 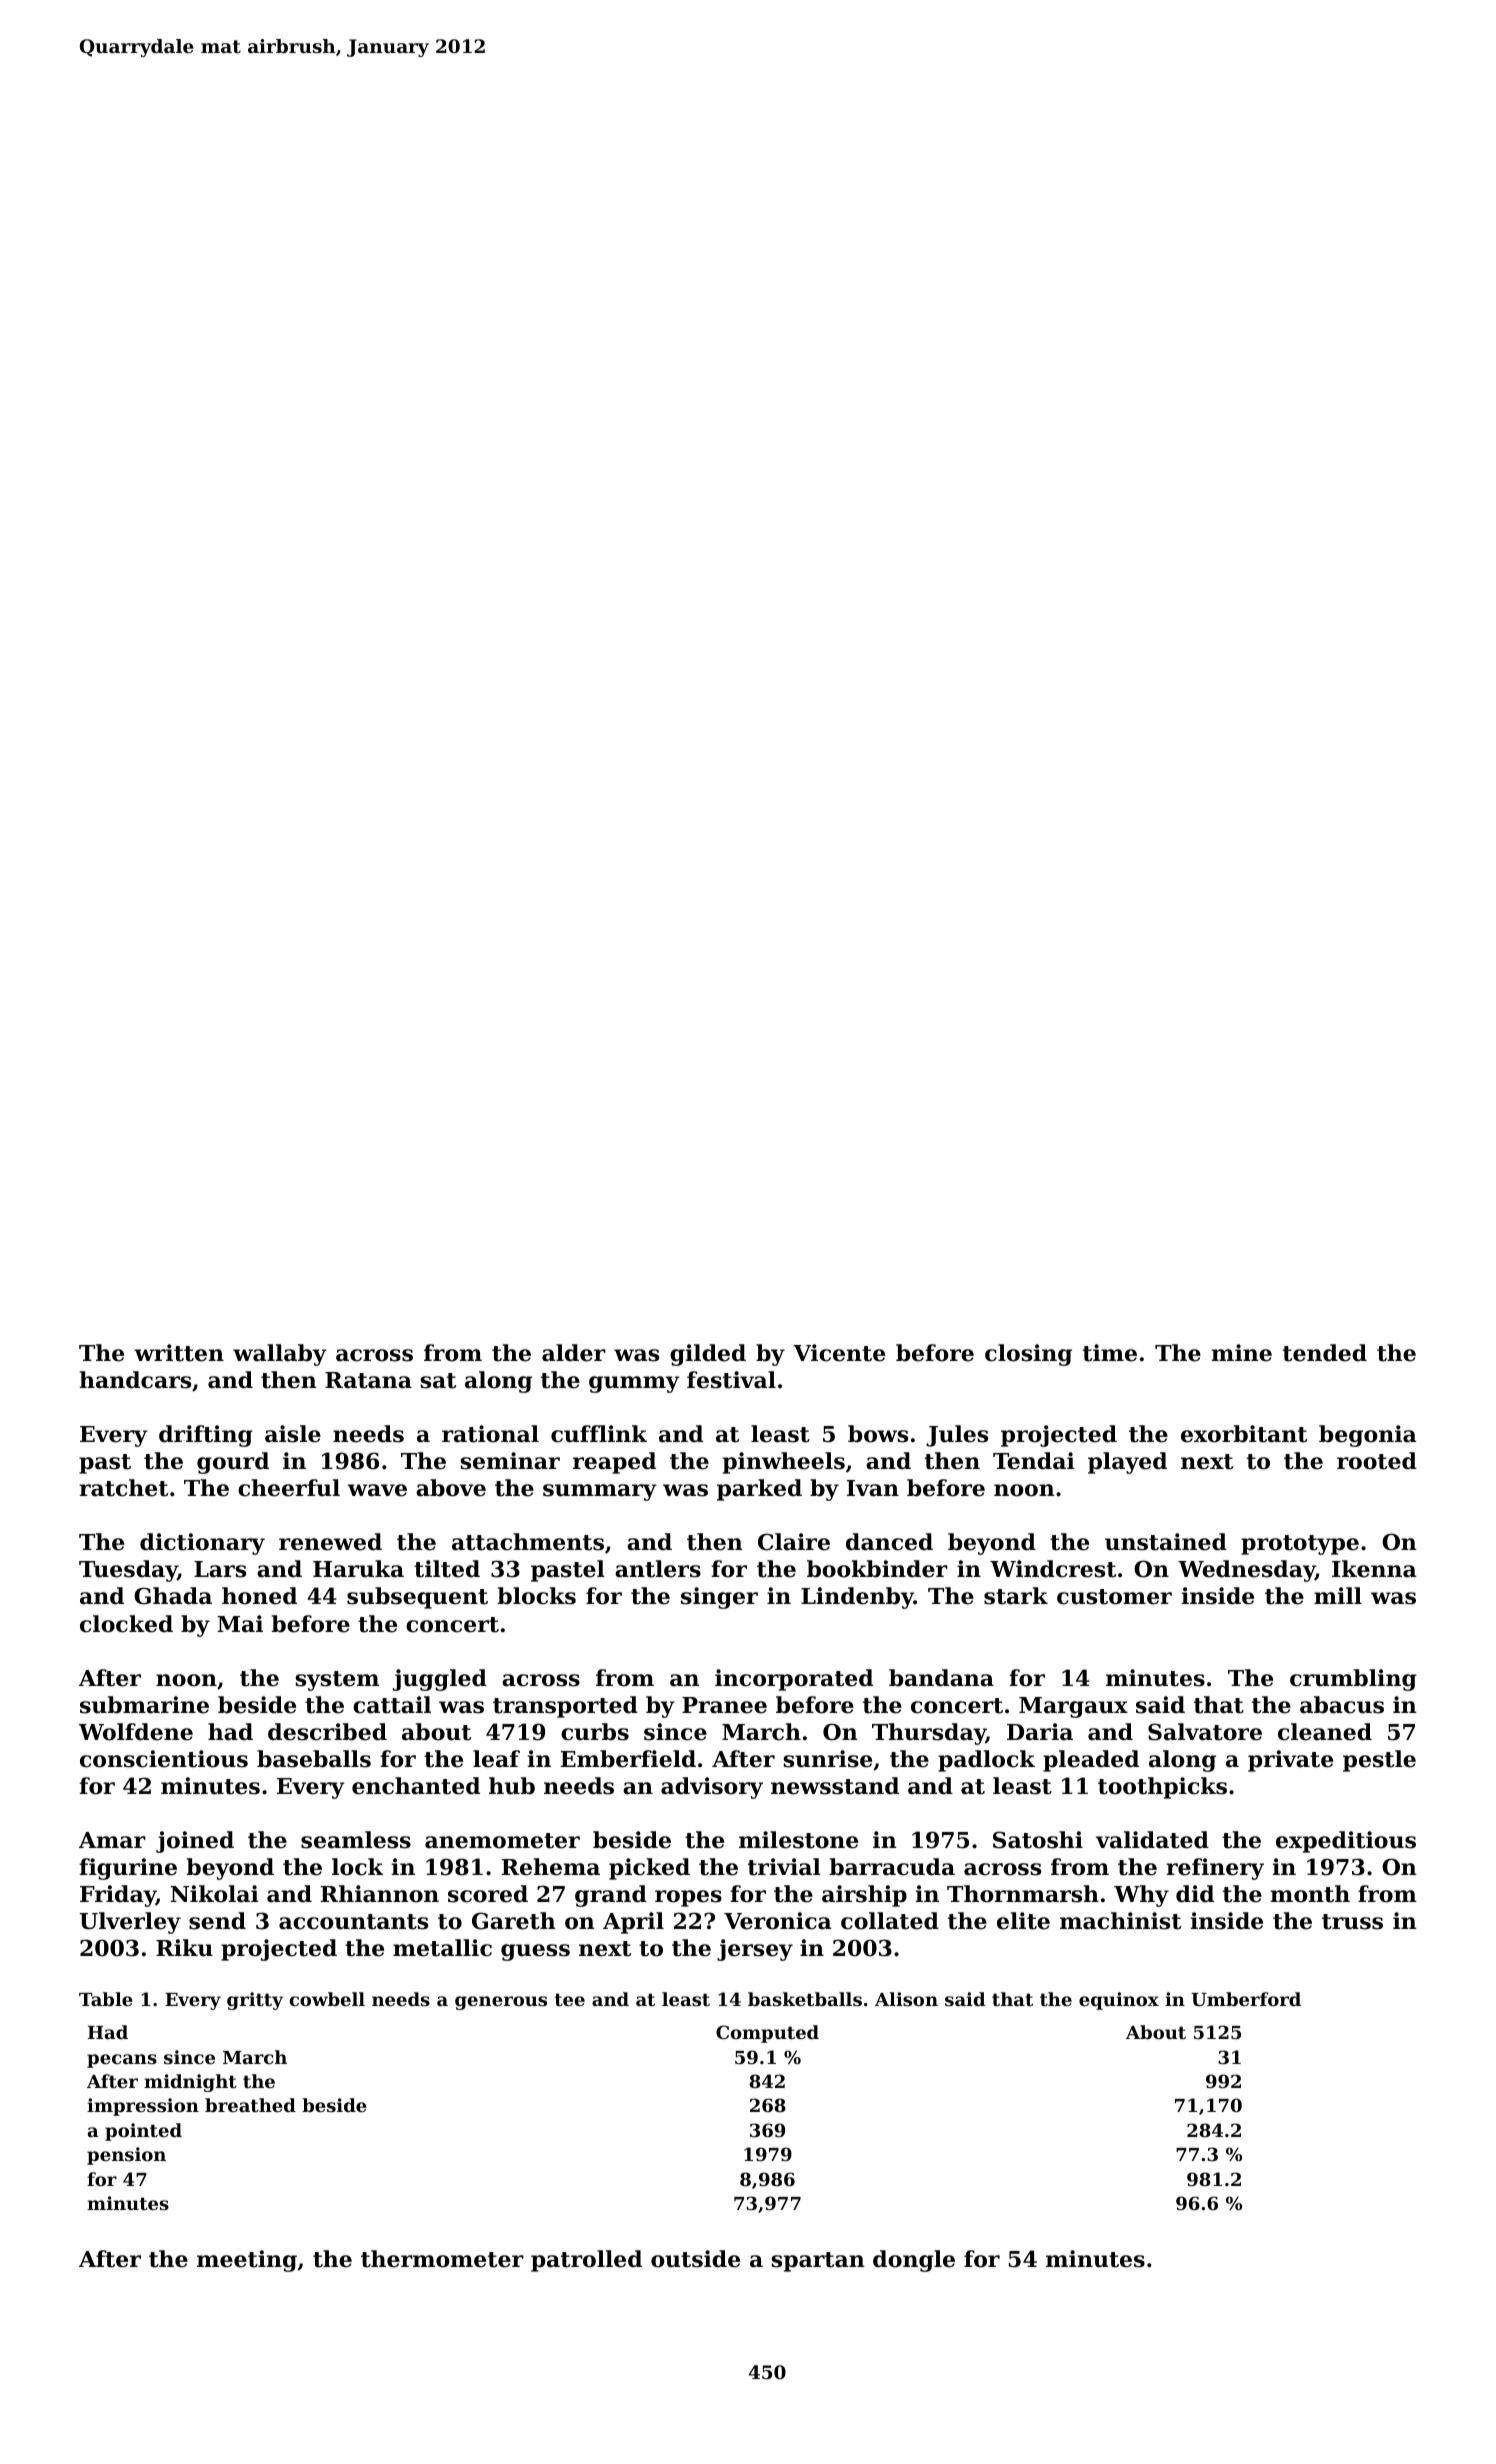 What do you see at coordinates (255, 2001) in the screenshot?
I see `gritty` at bounding box center [255, 2001].
